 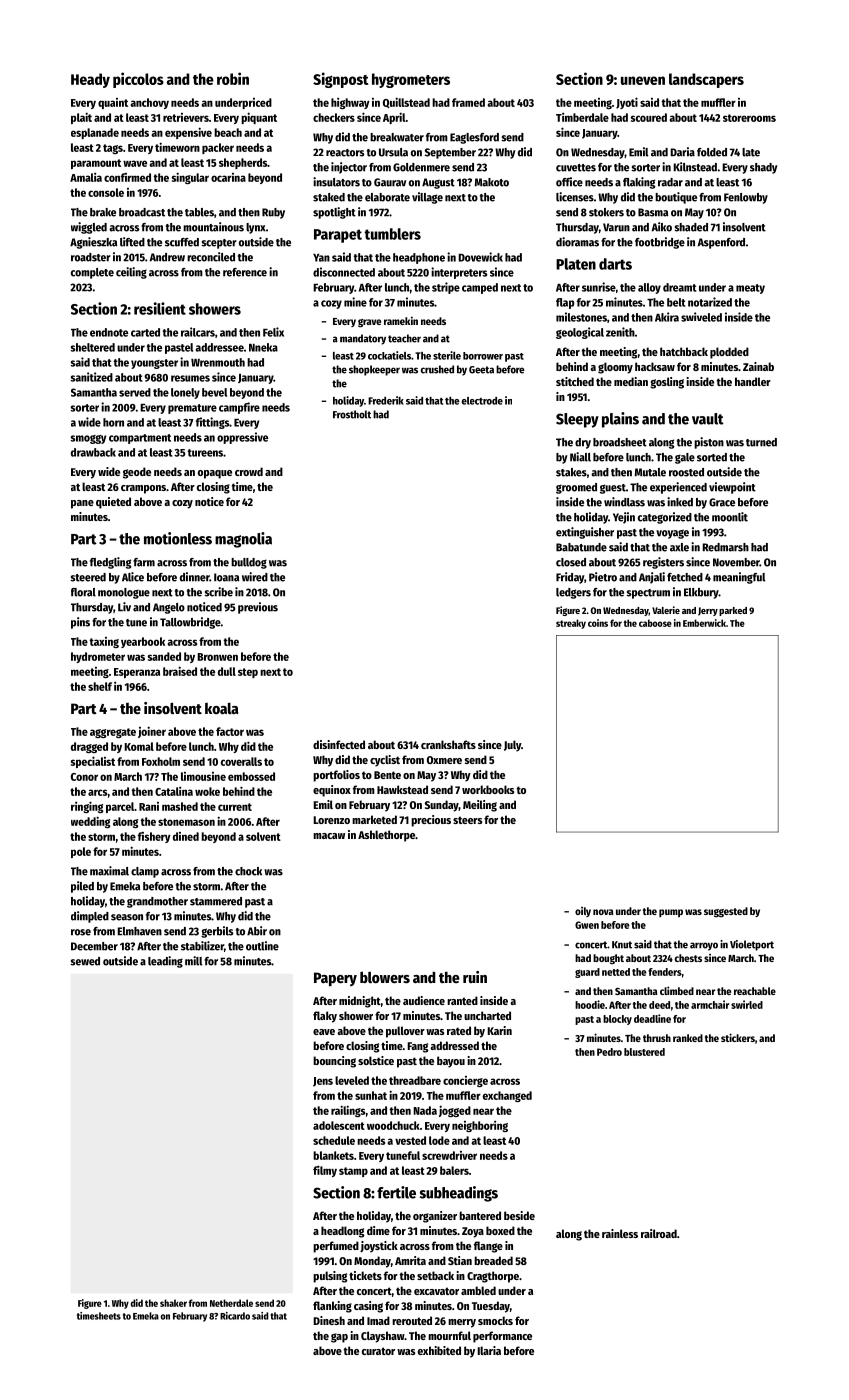 What do you see at coordinates (173, 1303) in the document?
I see `shaker` at bounding box center [173, 1303].
